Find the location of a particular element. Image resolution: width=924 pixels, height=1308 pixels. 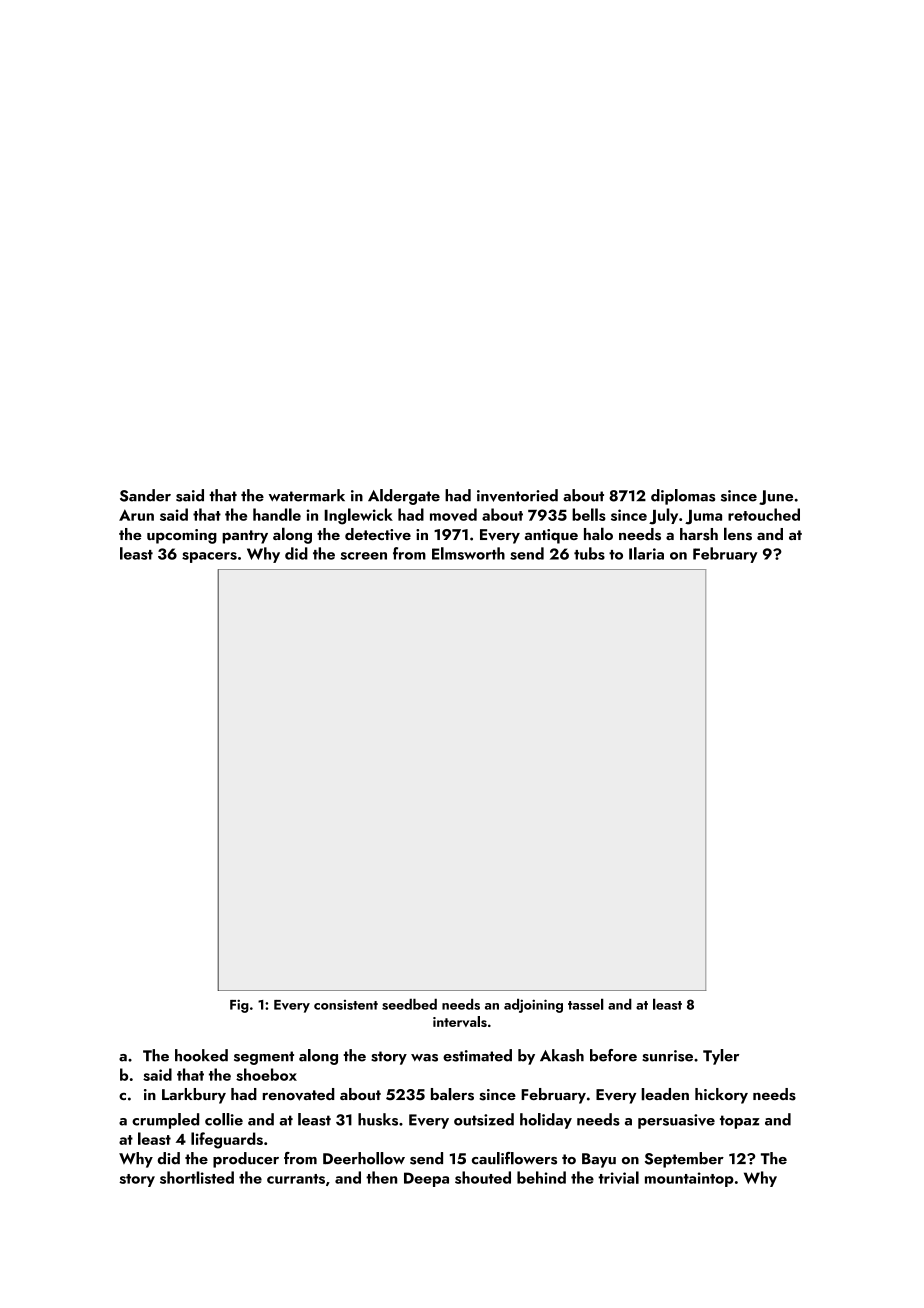

tassel is located at coordinates (586, 1004).
